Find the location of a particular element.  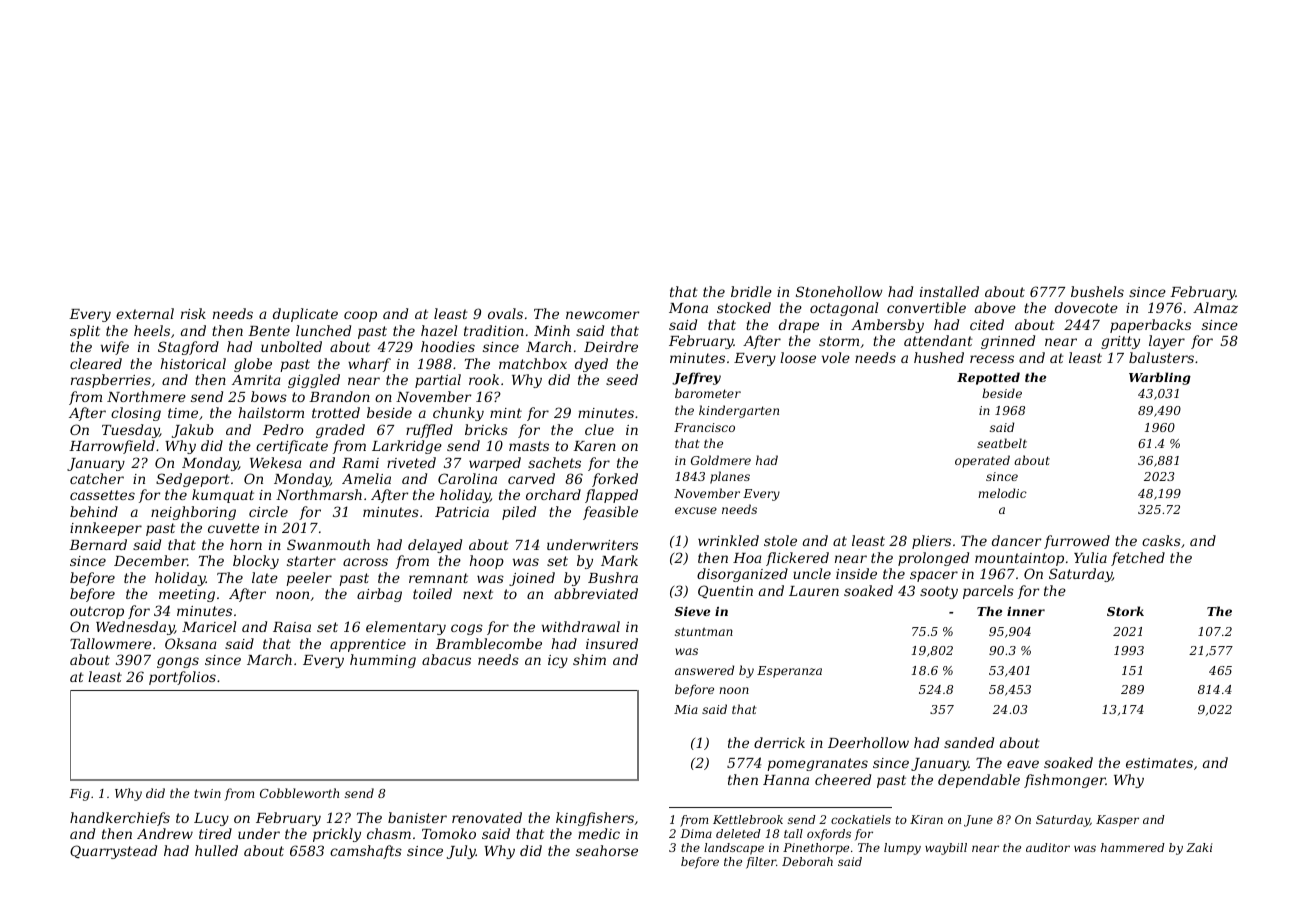

Northmarsh is located at coordinates (319, 494).
